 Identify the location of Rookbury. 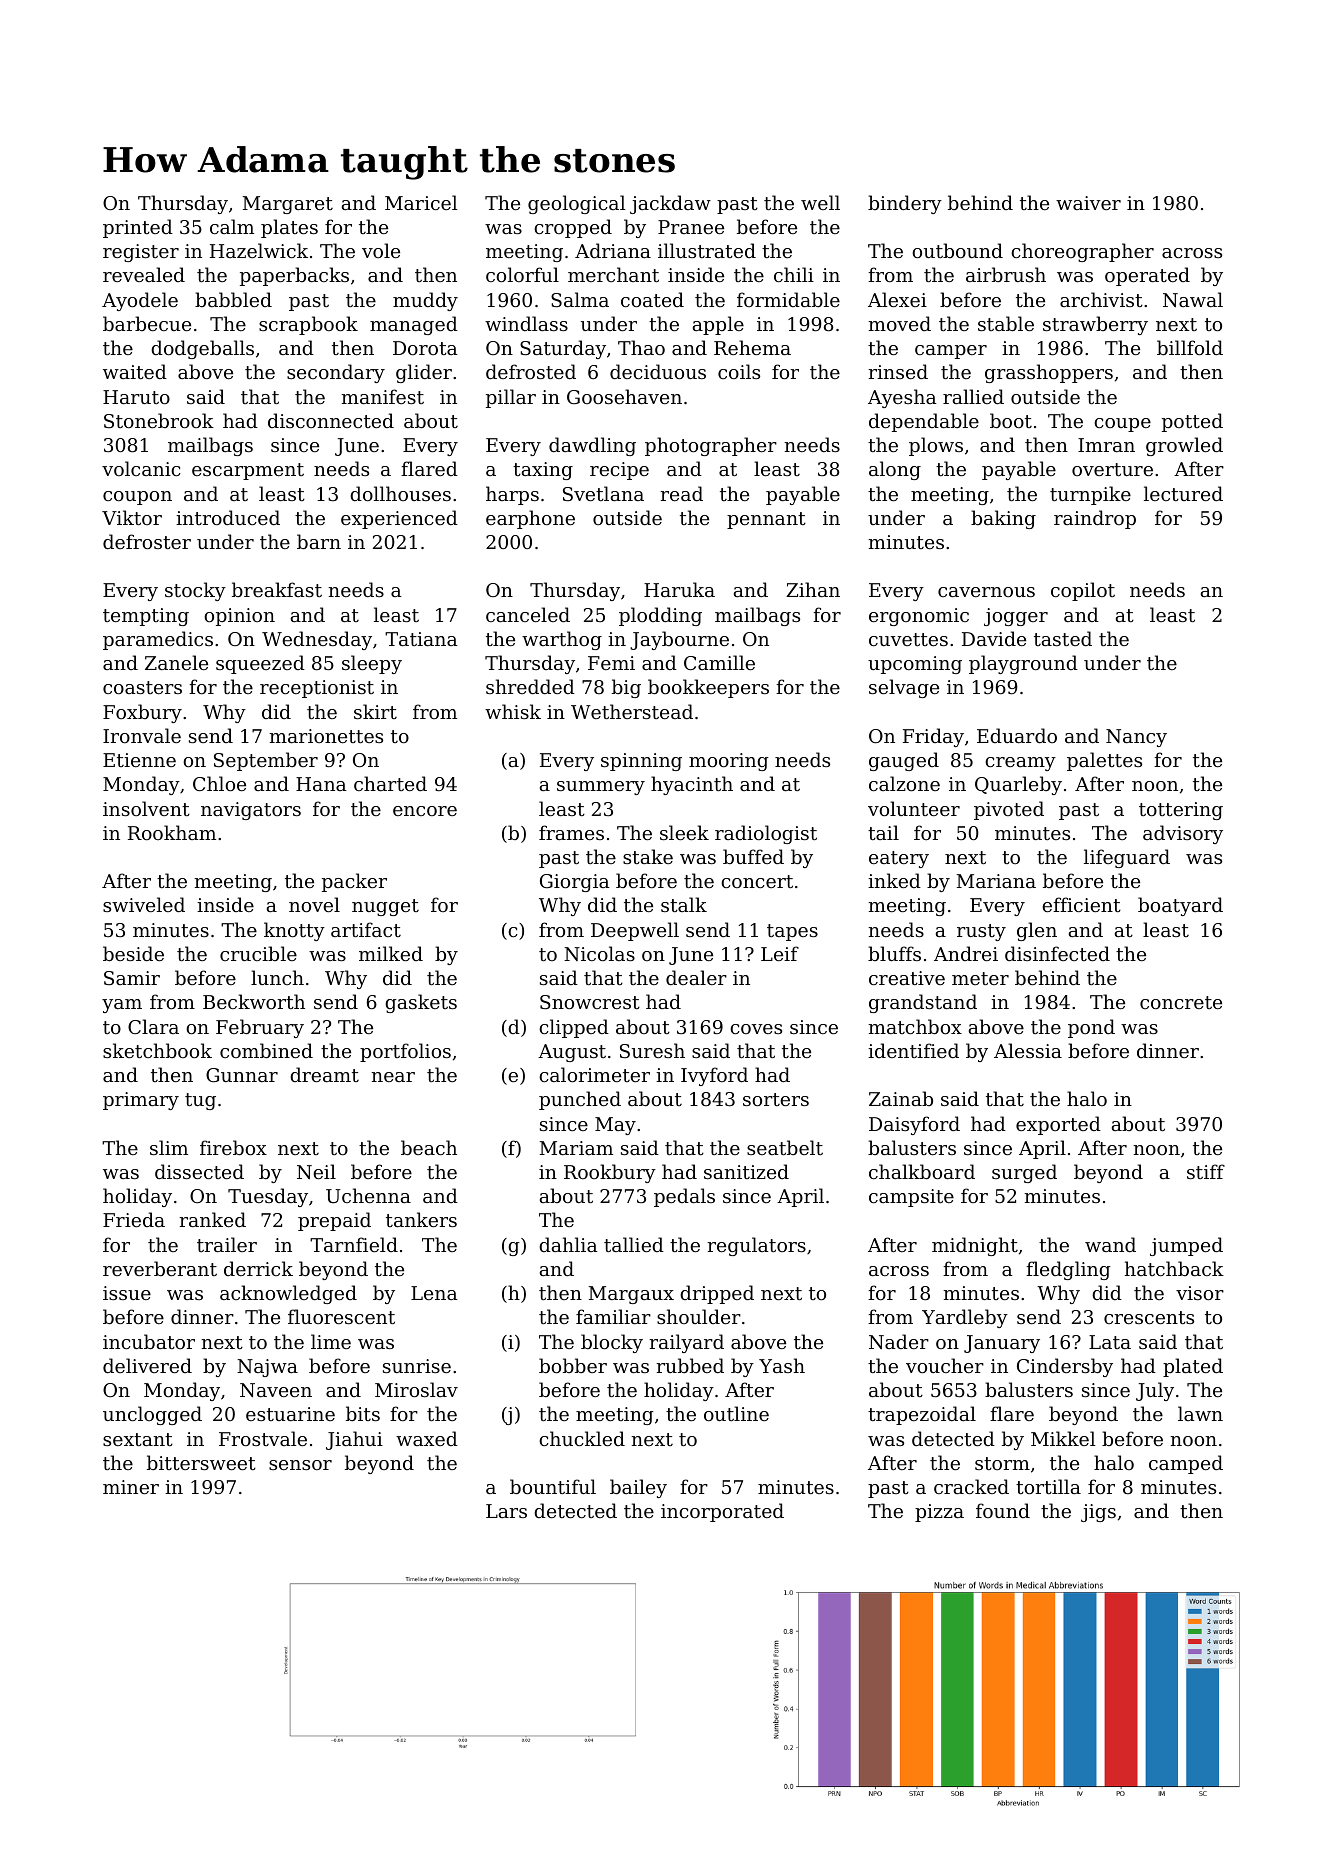
(610, 1173).
